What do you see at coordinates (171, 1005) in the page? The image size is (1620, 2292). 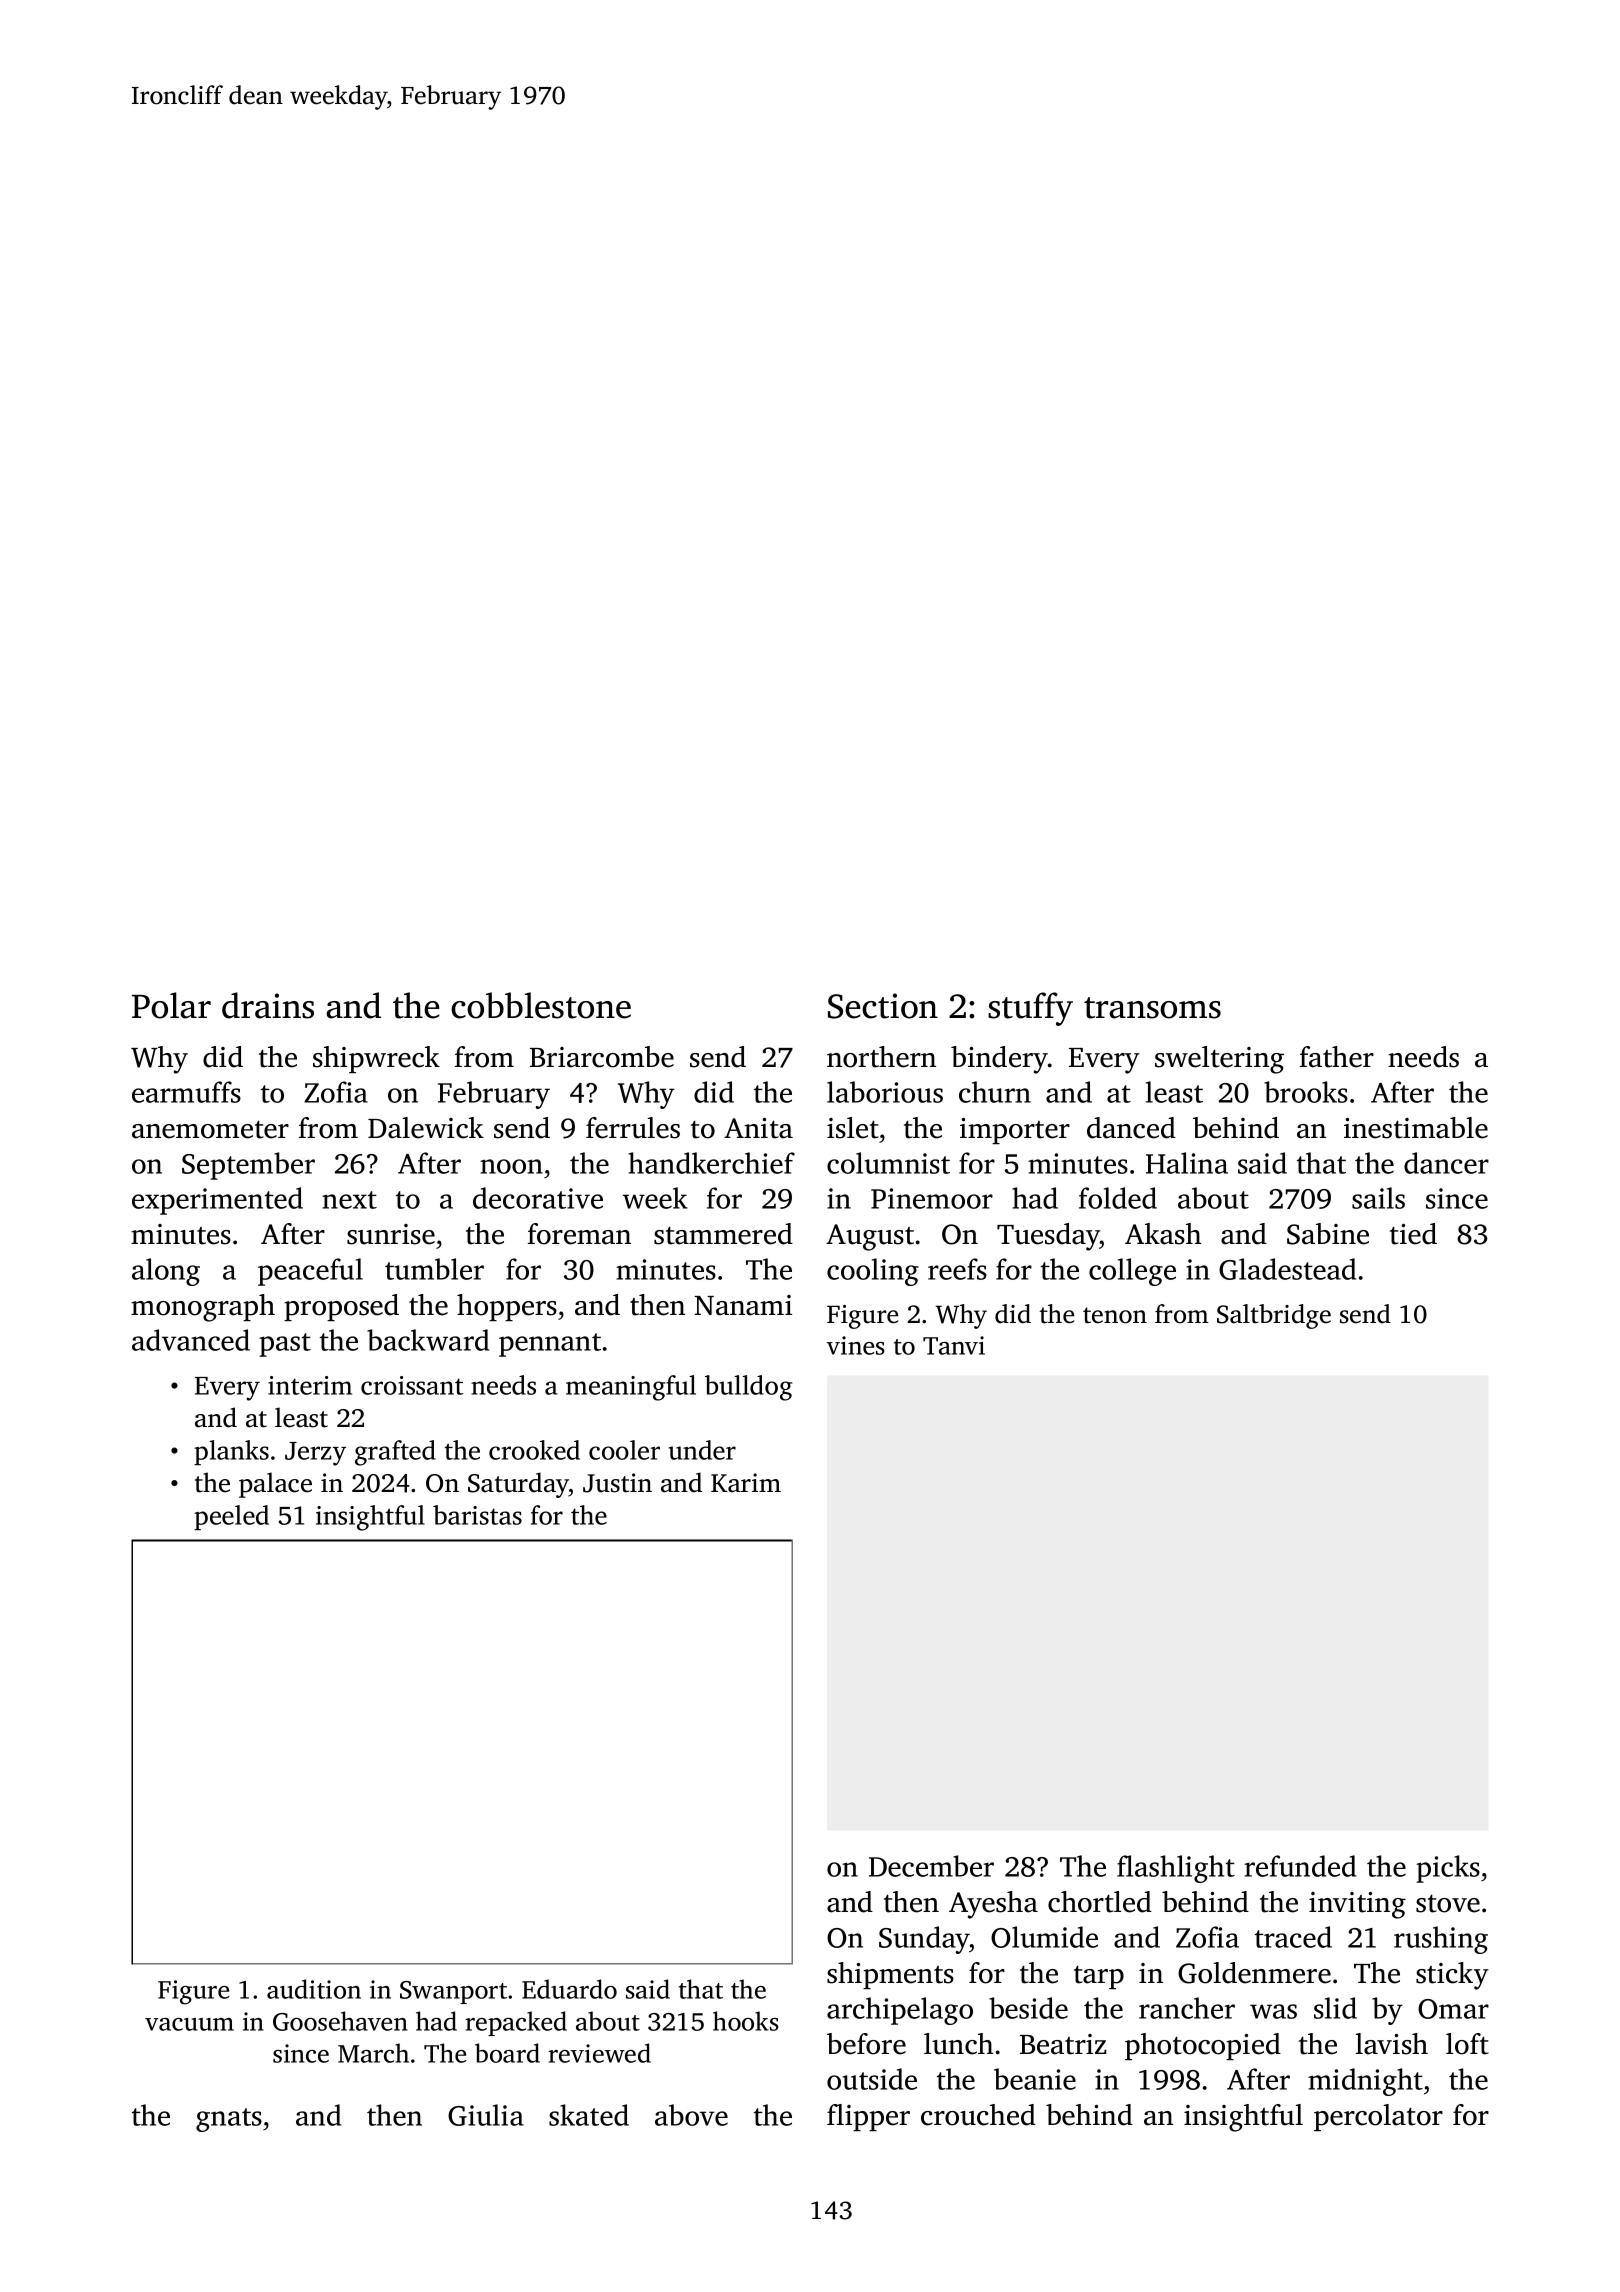 I see `Polar` at bounding box center [171, 1005].
